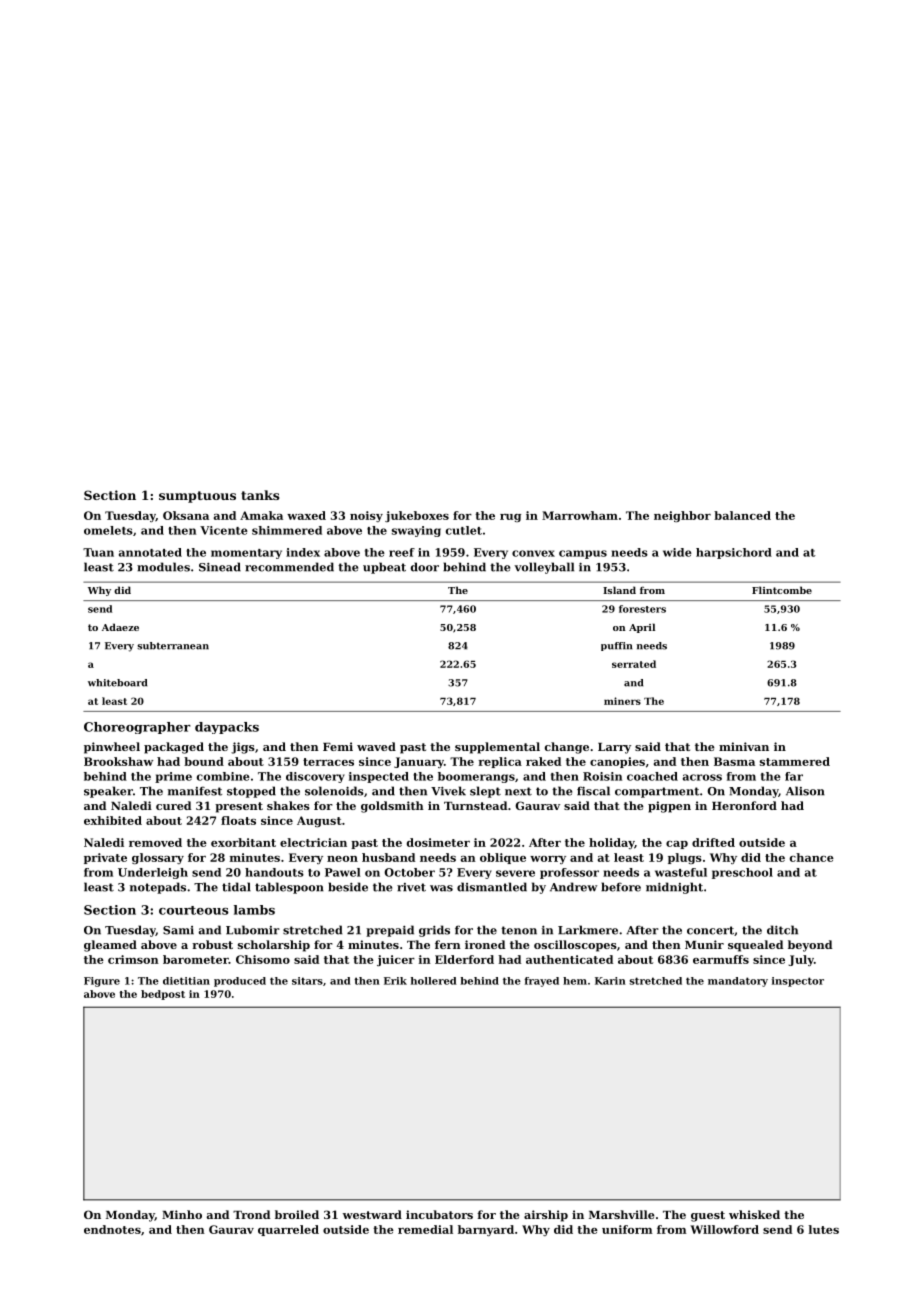  What do you see at coordinates (112, 1229) in the page?
I see `endnotes` at bounding box center [112, 1229].
